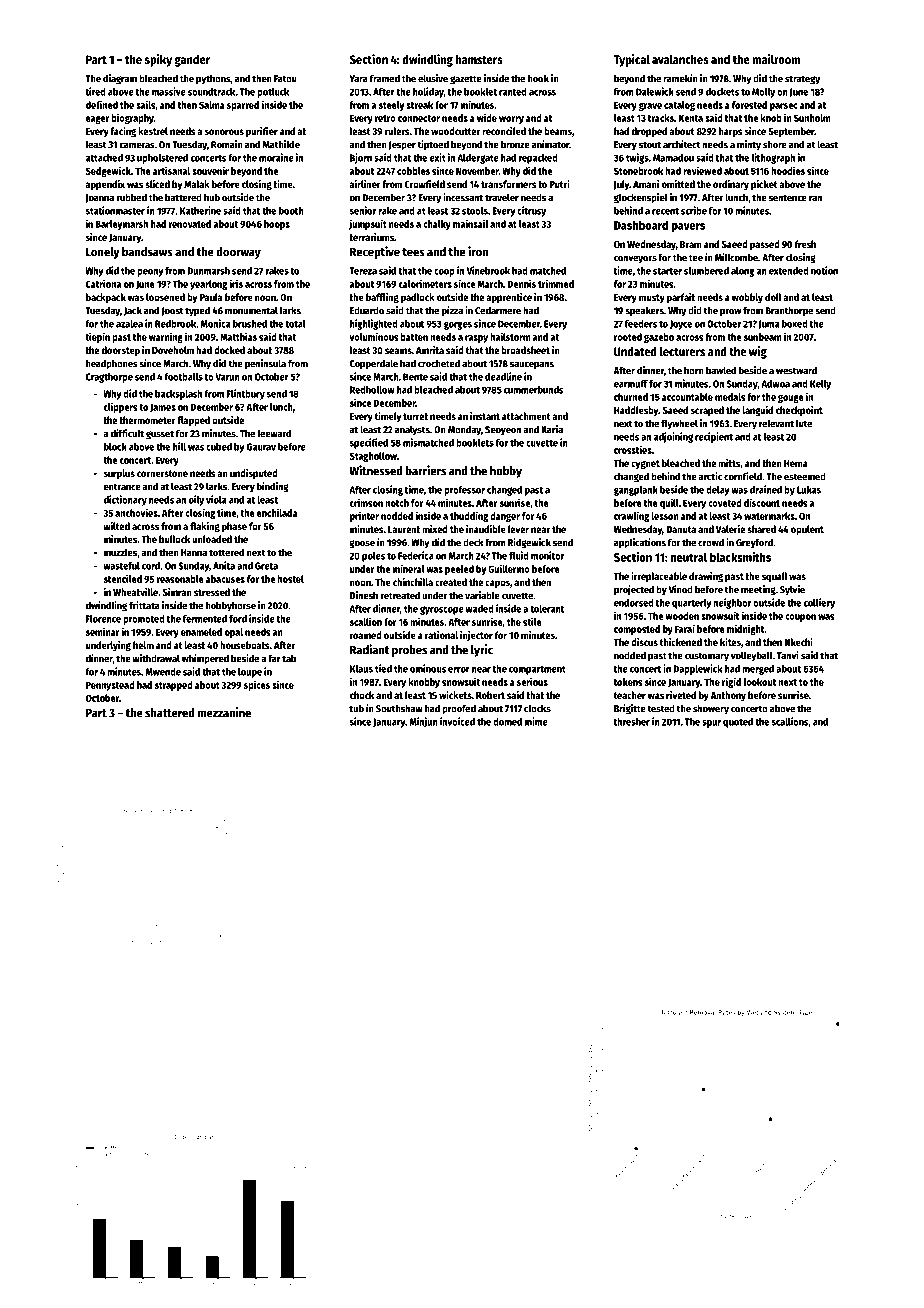  I want to click on sails, so click(146, 104).
